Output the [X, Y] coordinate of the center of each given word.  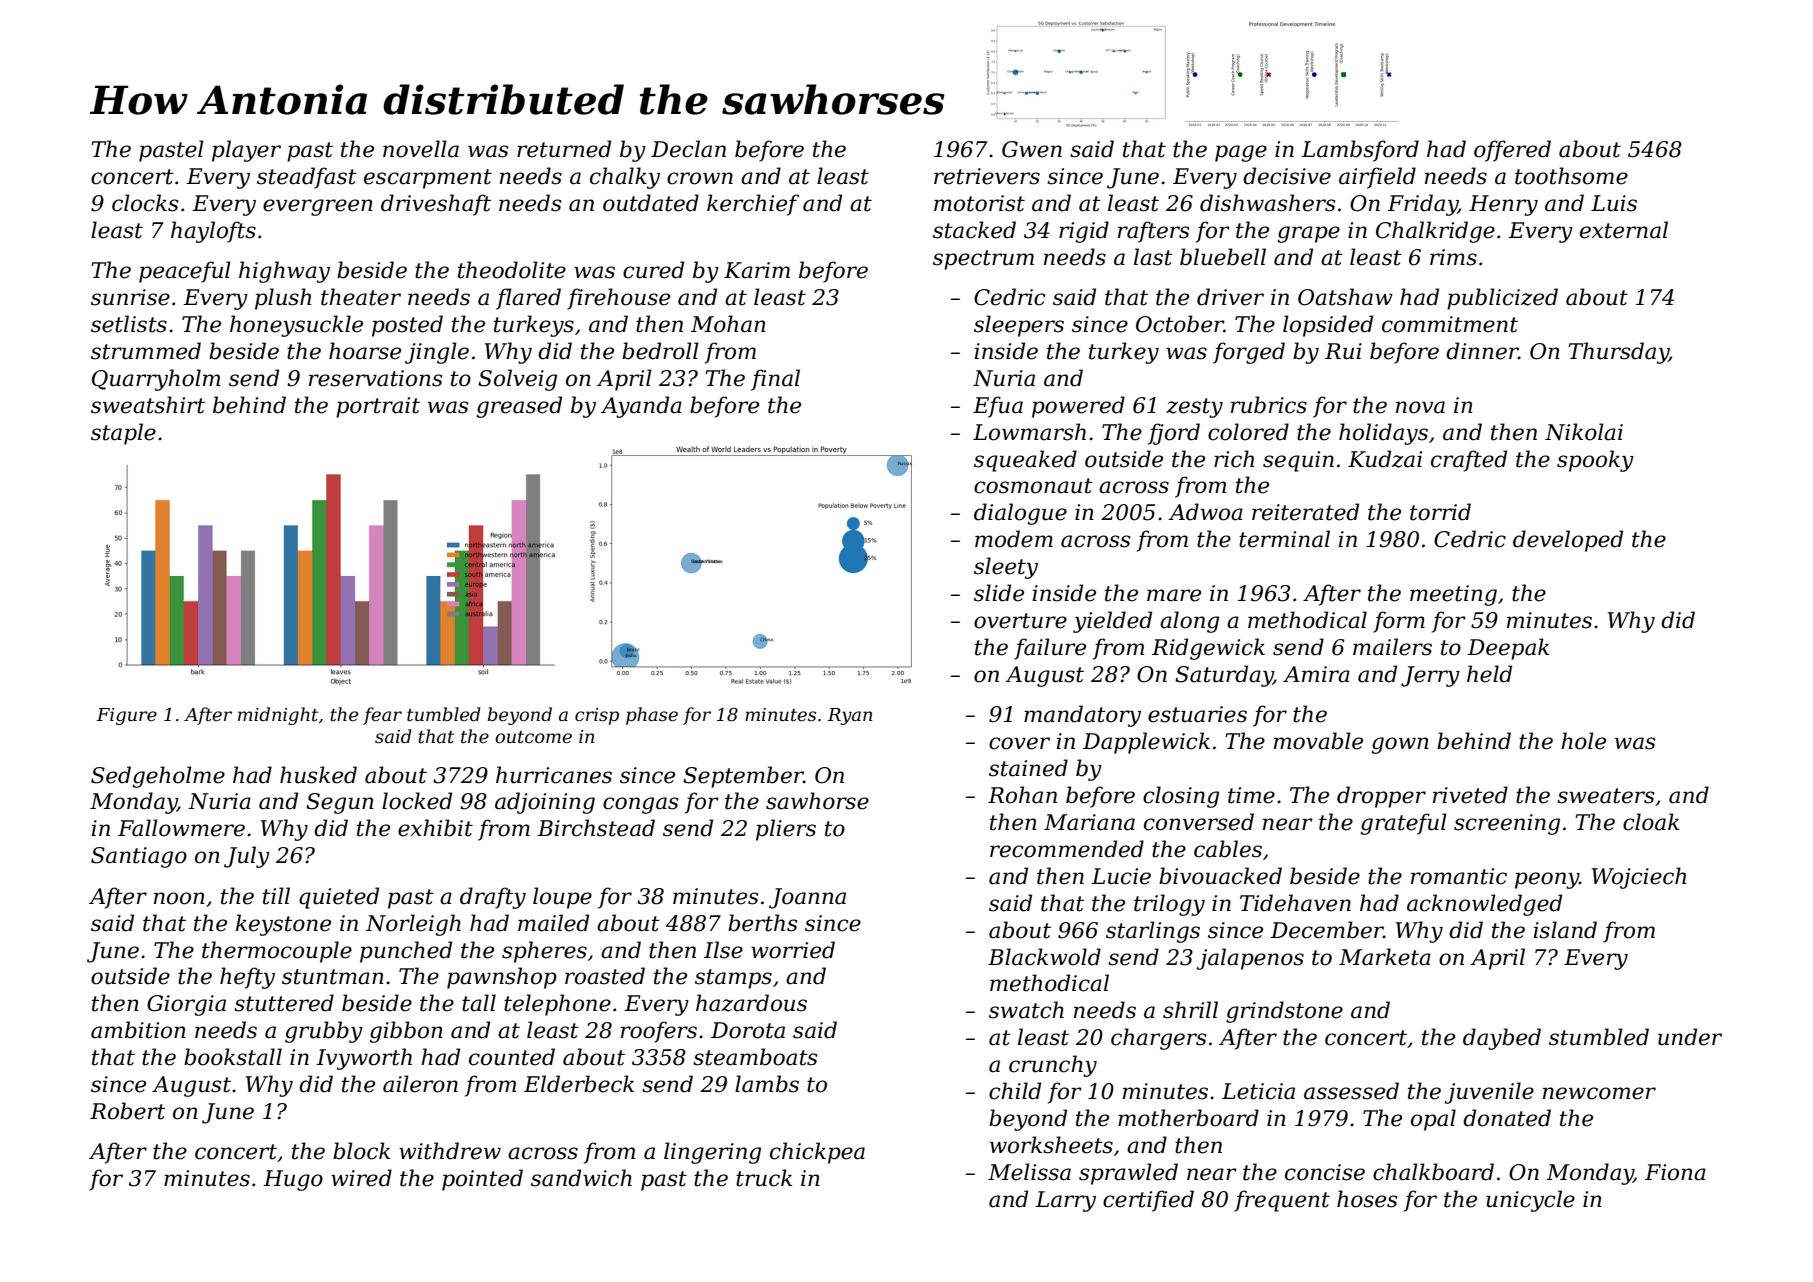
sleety [1006, 568]
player [246, 151]
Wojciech [1639, 878]
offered [1512, 151]
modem [1014, 539]
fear [382, 716]
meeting [1453, 595]
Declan [688, 149]
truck [764, 1178]
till [276, 896]
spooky [1595, 461]
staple [123, 434]
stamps [733, 979]
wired [361, 1178]
